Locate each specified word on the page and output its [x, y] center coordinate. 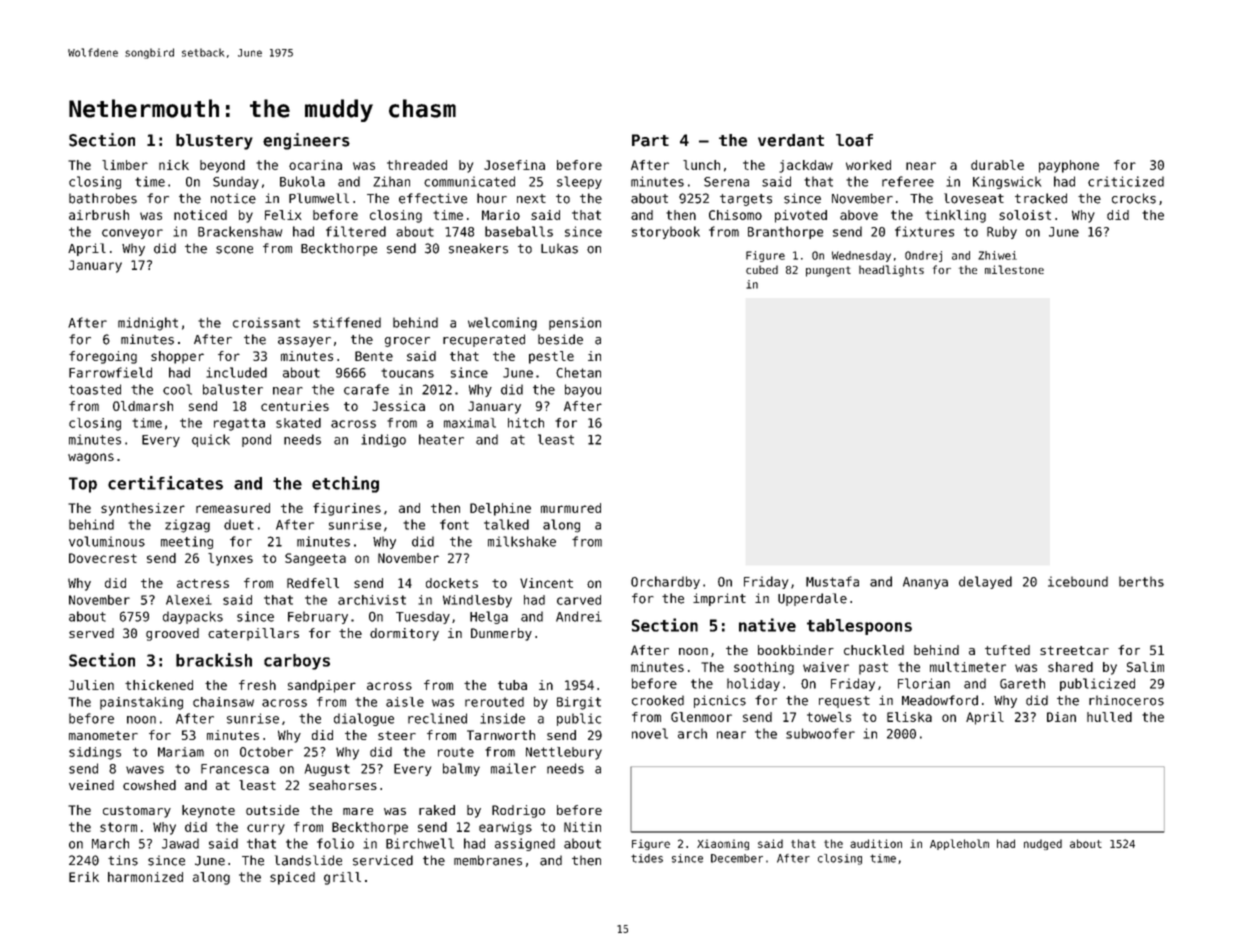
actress [203, 583]
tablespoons [859, 627]
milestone [1014, 269]
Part [650, 140]
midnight [148, 324]
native [767, 625]
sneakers [478, 248]
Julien [91, 685]
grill [342, 878]
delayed [985, 582]
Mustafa [832, 581]
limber [125, 165]
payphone [1069, 166]
